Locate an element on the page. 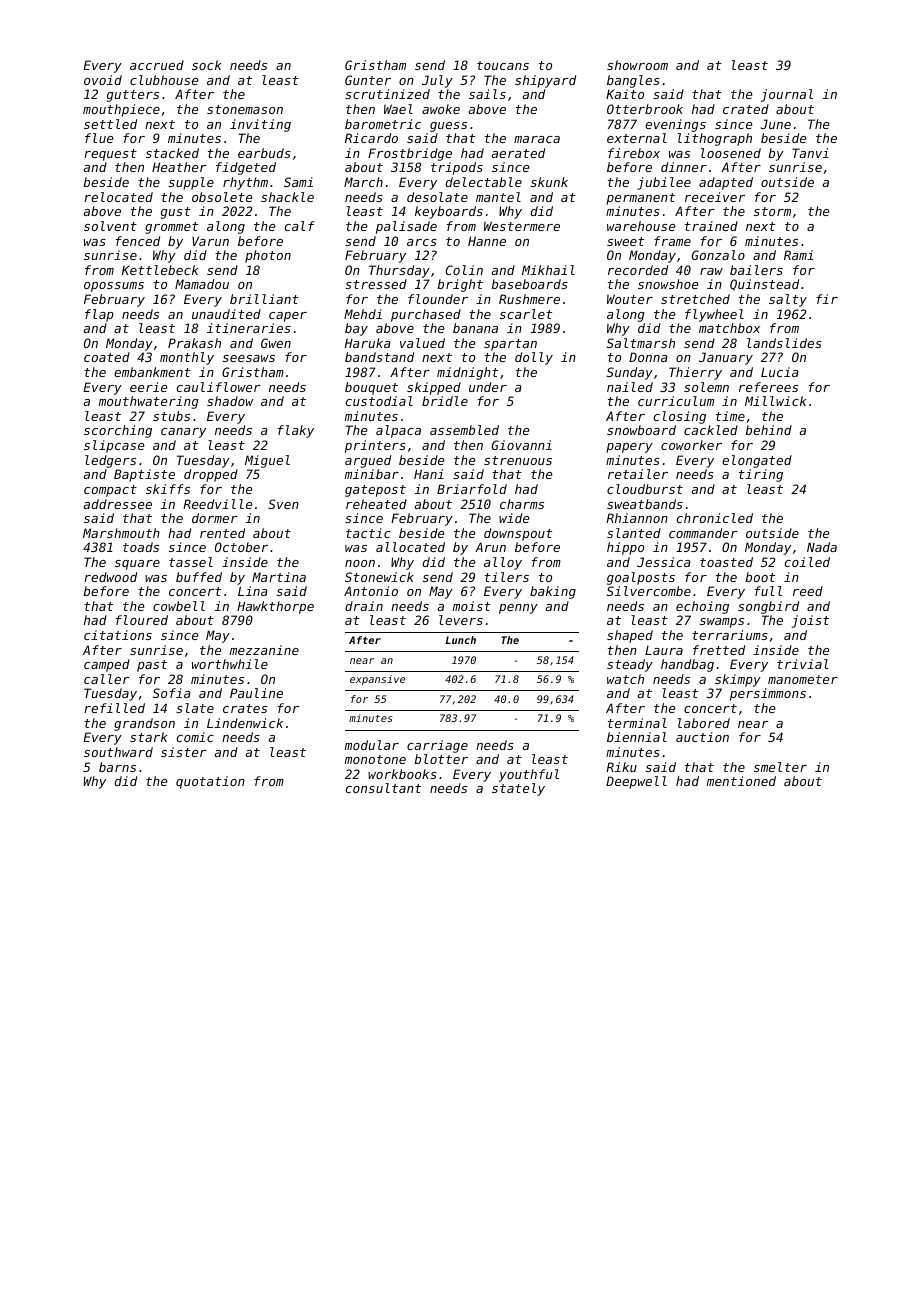 The height and width of the document is (1308, 924). request is located at coordinates (110, 155).
